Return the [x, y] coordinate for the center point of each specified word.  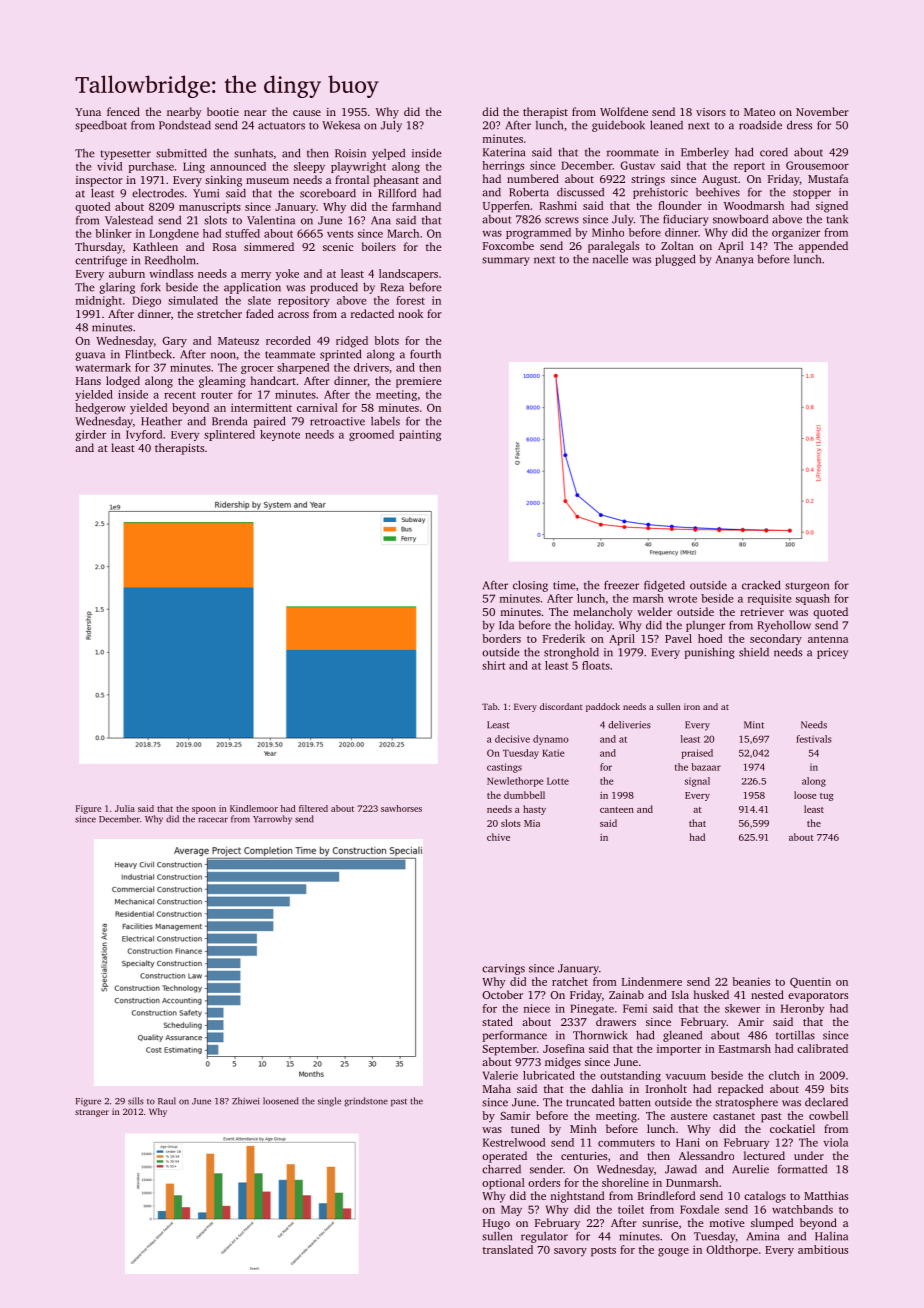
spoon [204, 810]
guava [90, 356]
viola [836, 1142]
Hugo [496, 1224]
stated [497, 1021]
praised [697, 754]
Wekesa [341, 125]
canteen [617, 810]
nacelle [610, 259]
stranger [92, 1113]
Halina [831, 1236]
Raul [167, 1101]
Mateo [759, 112]
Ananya [734, 260]
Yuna [88, 112]
